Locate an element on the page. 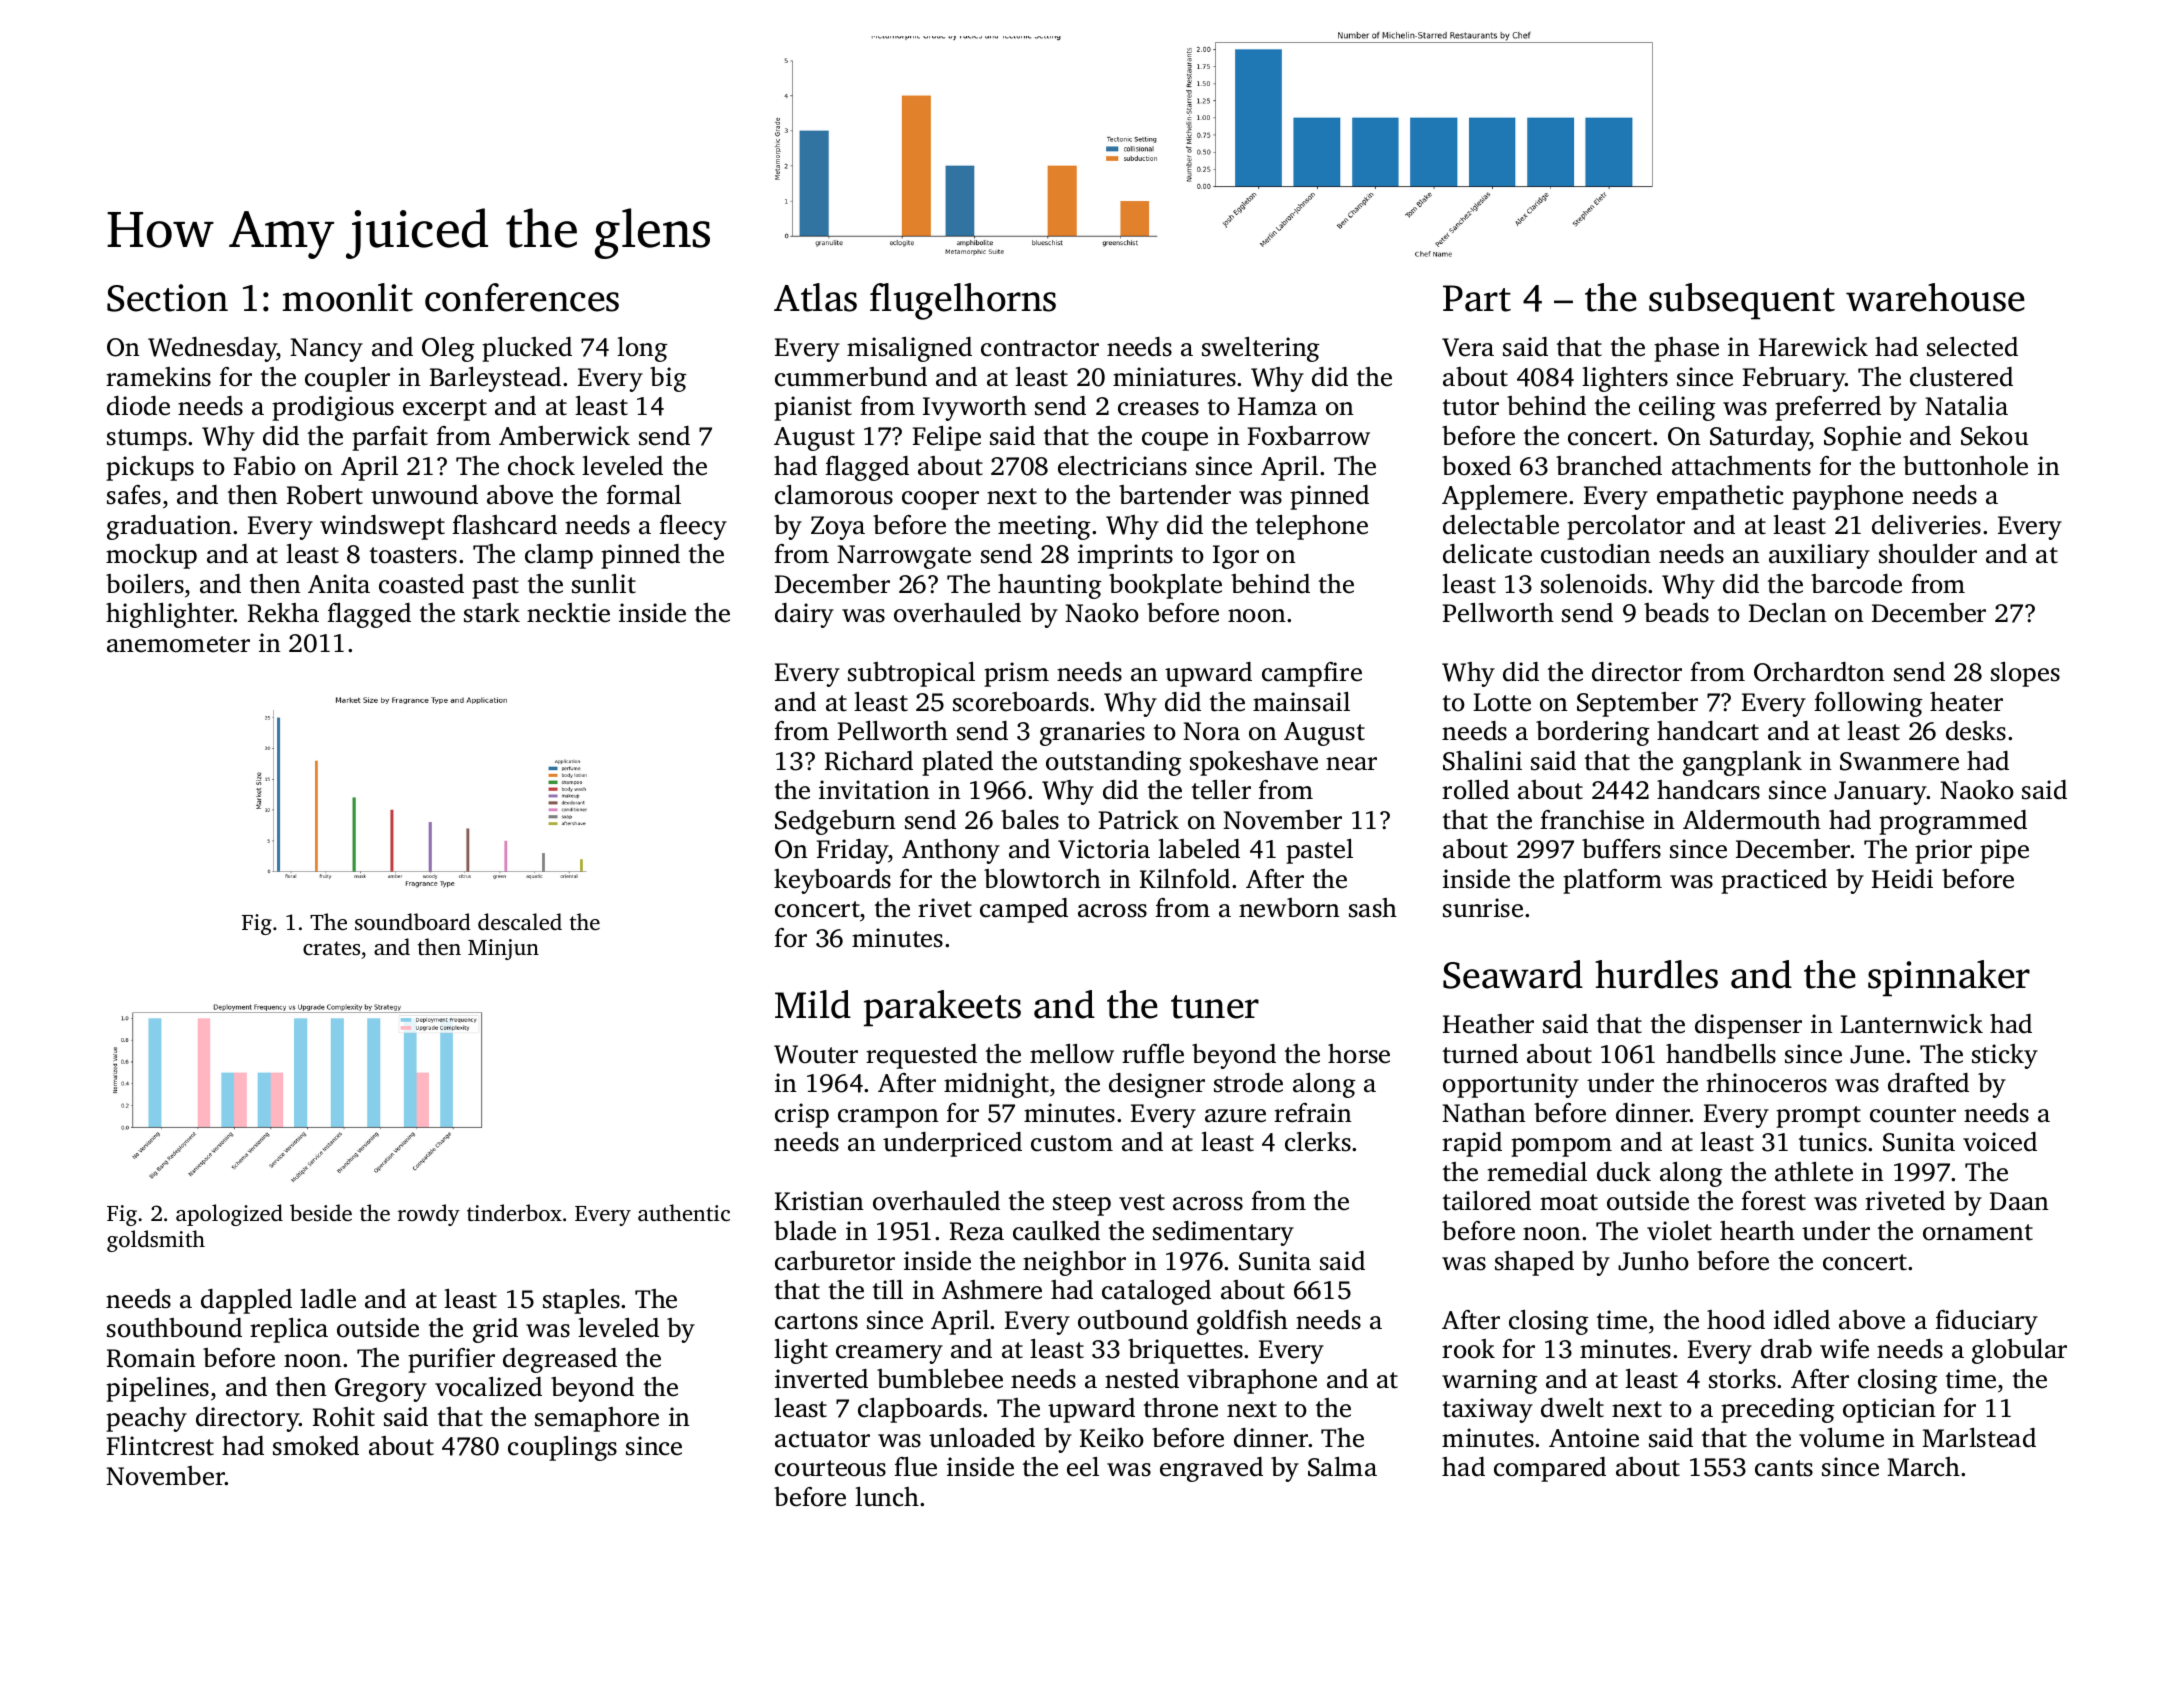 This image has height=1683, width=2178. plated is located at coordinates (957, 763).
